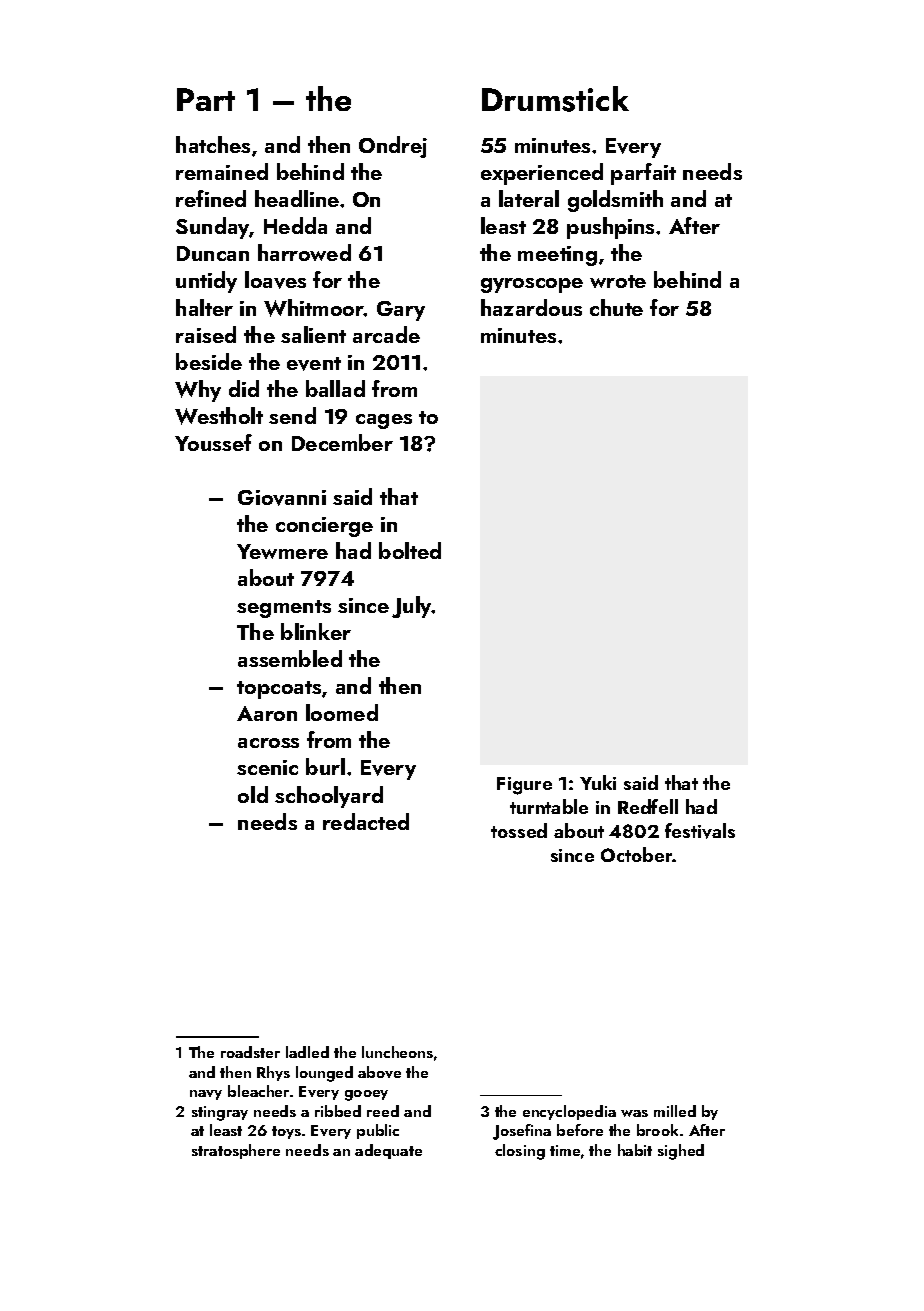  What do you see at coordinates (267, 767) in the document?
I see `scenic` at bounding box center [267, 767].
